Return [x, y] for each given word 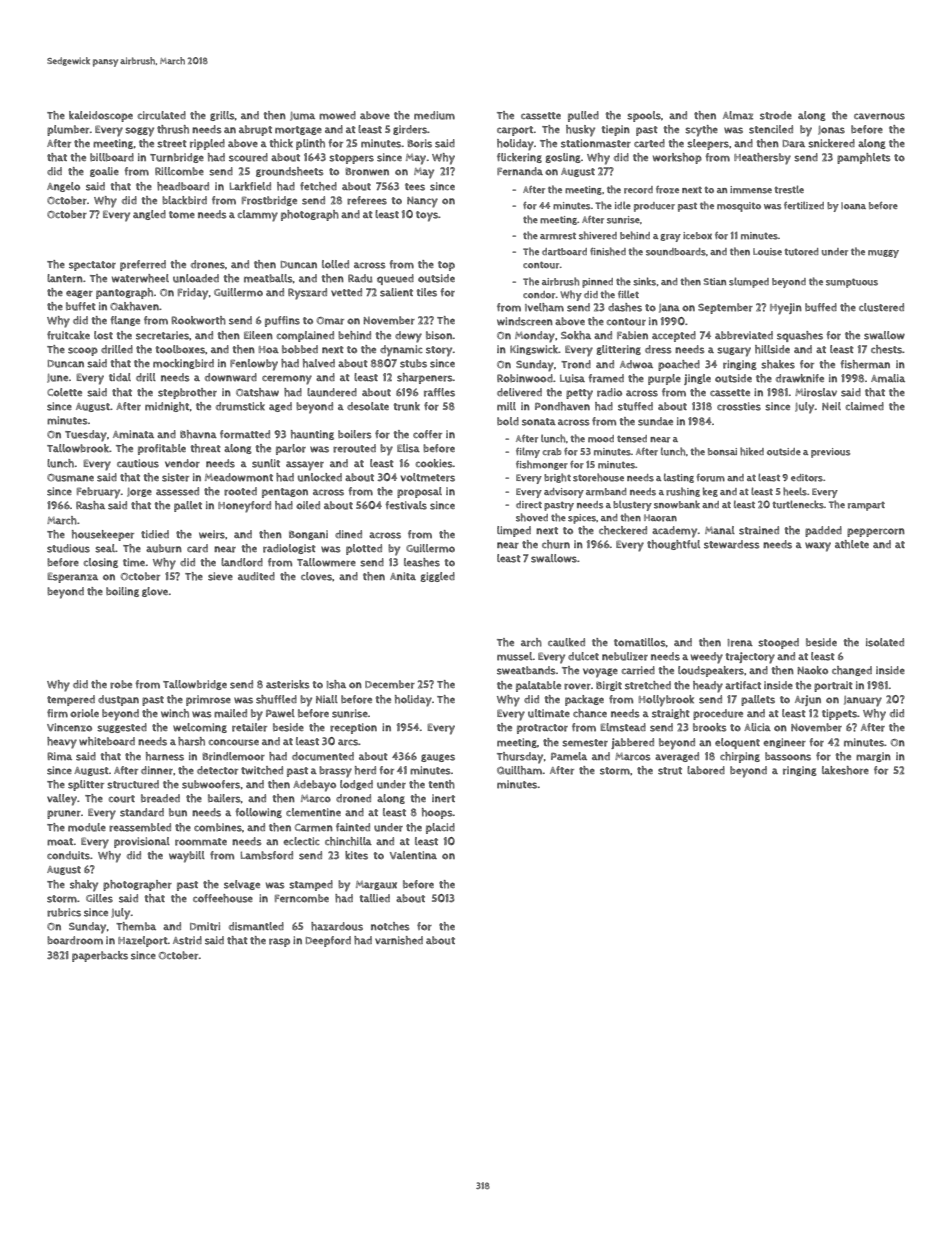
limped [514, 531]
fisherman [865, 364]
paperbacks [100, 956]
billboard [112, 157]
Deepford [328, 941]
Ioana [853, 205]
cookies [434, 463]
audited [256, 576]
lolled [335, 264]
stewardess [732, 544]
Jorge [139, 492]
